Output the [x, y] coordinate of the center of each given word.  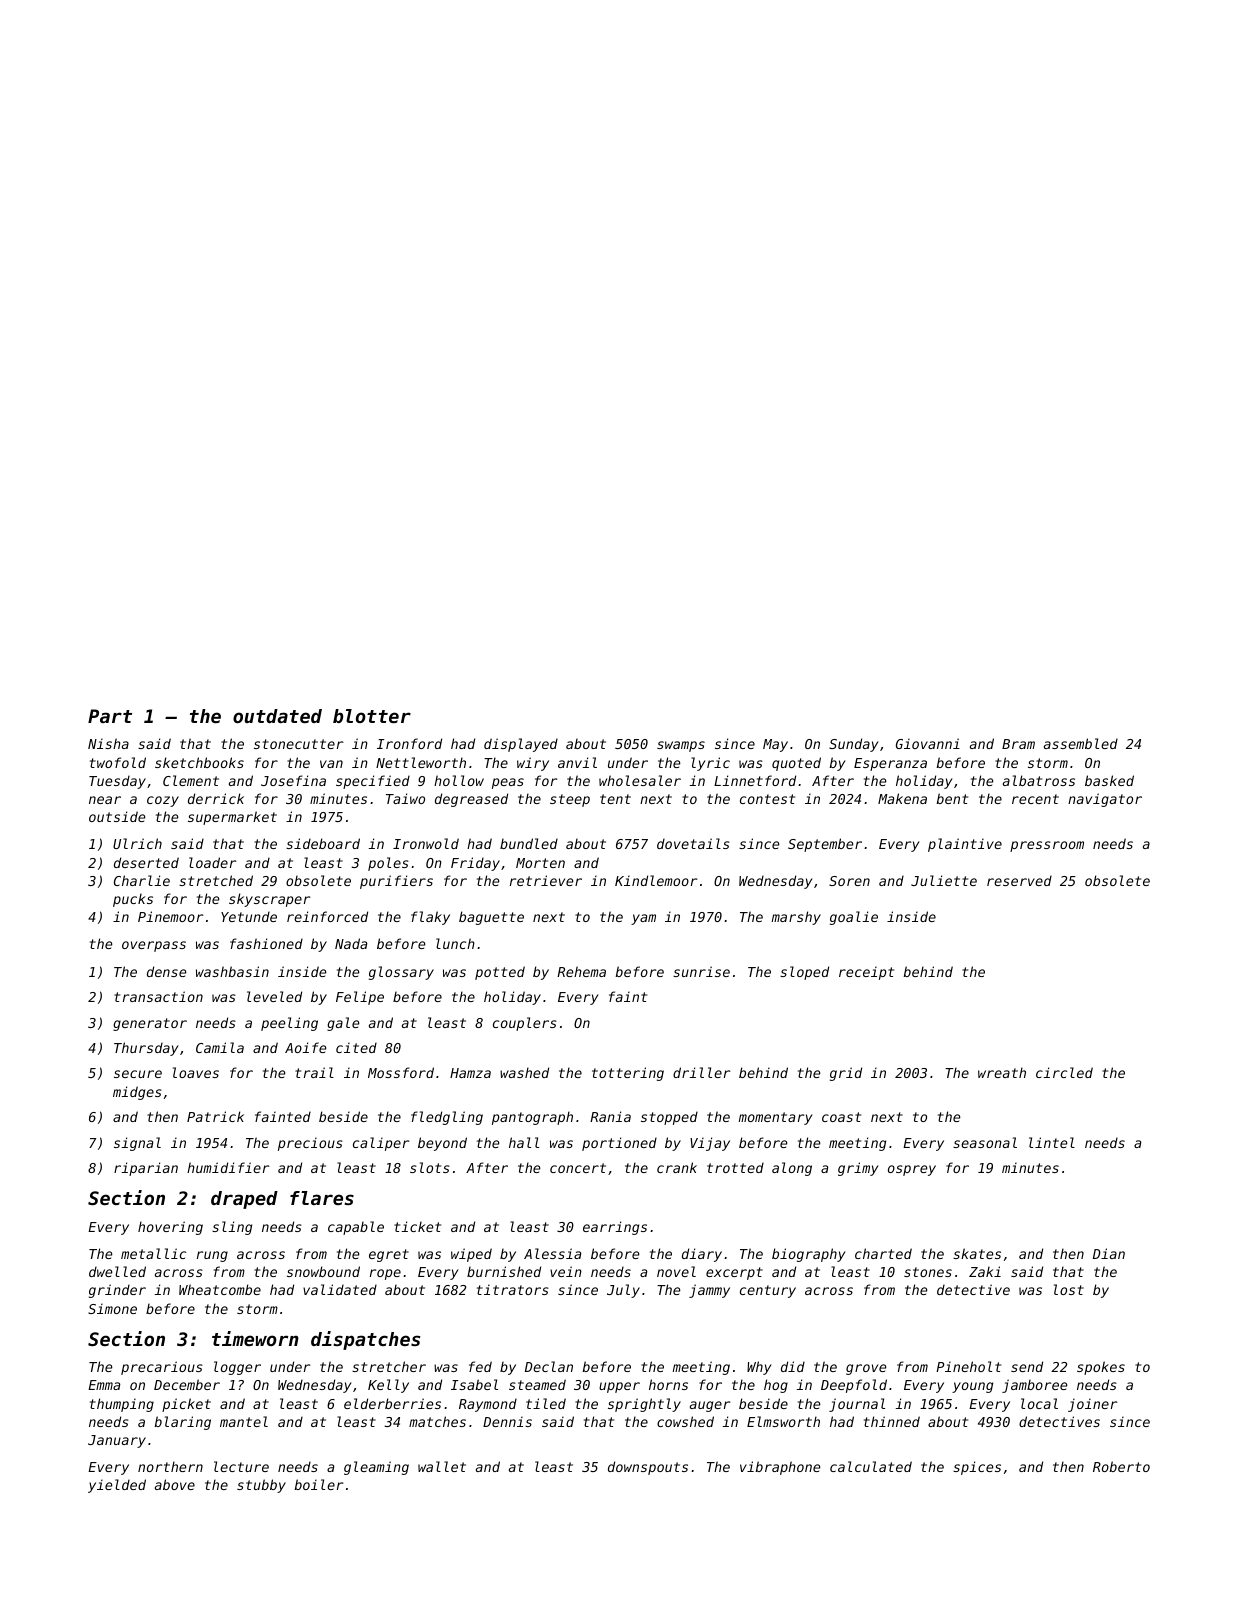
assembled [1081, 743]
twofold [118, 762]
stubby [261, 1486]
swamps [681, 746]
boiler [319, 1484]
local [1039, 1403]
